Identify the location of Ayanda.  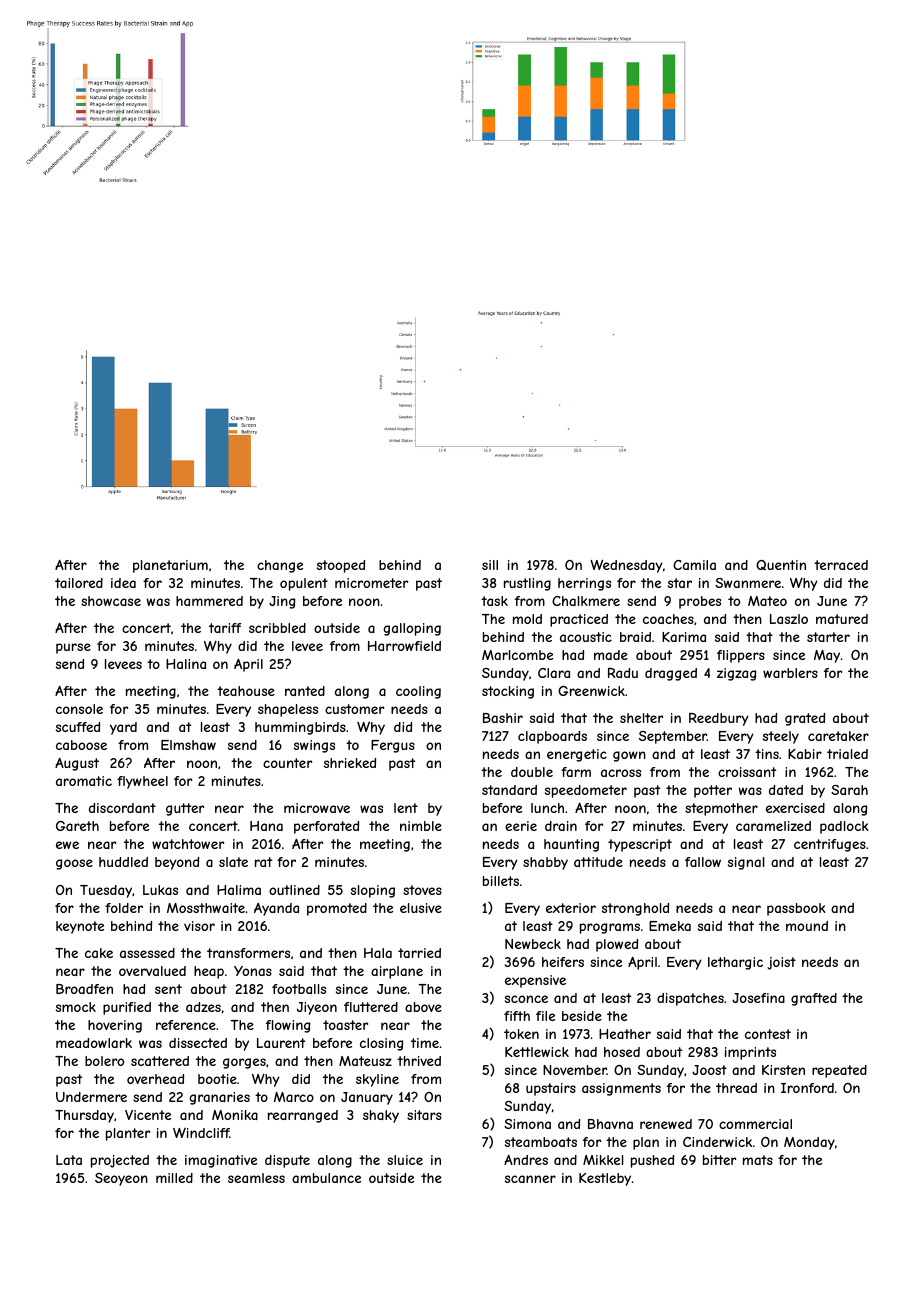
(276, 909).
